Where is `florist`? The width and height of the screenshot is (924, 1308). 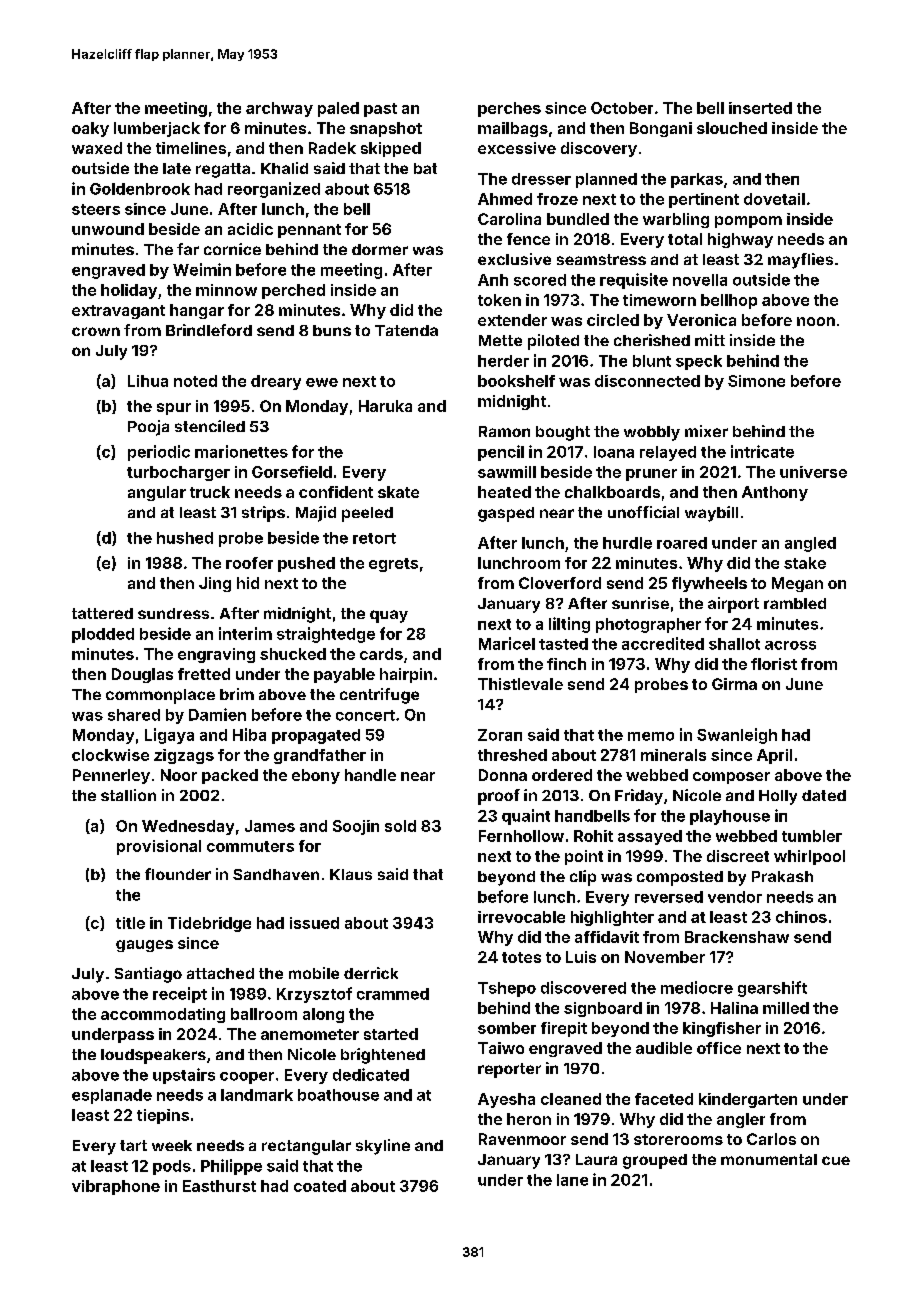
florist is located at coordinates (774, 664).
